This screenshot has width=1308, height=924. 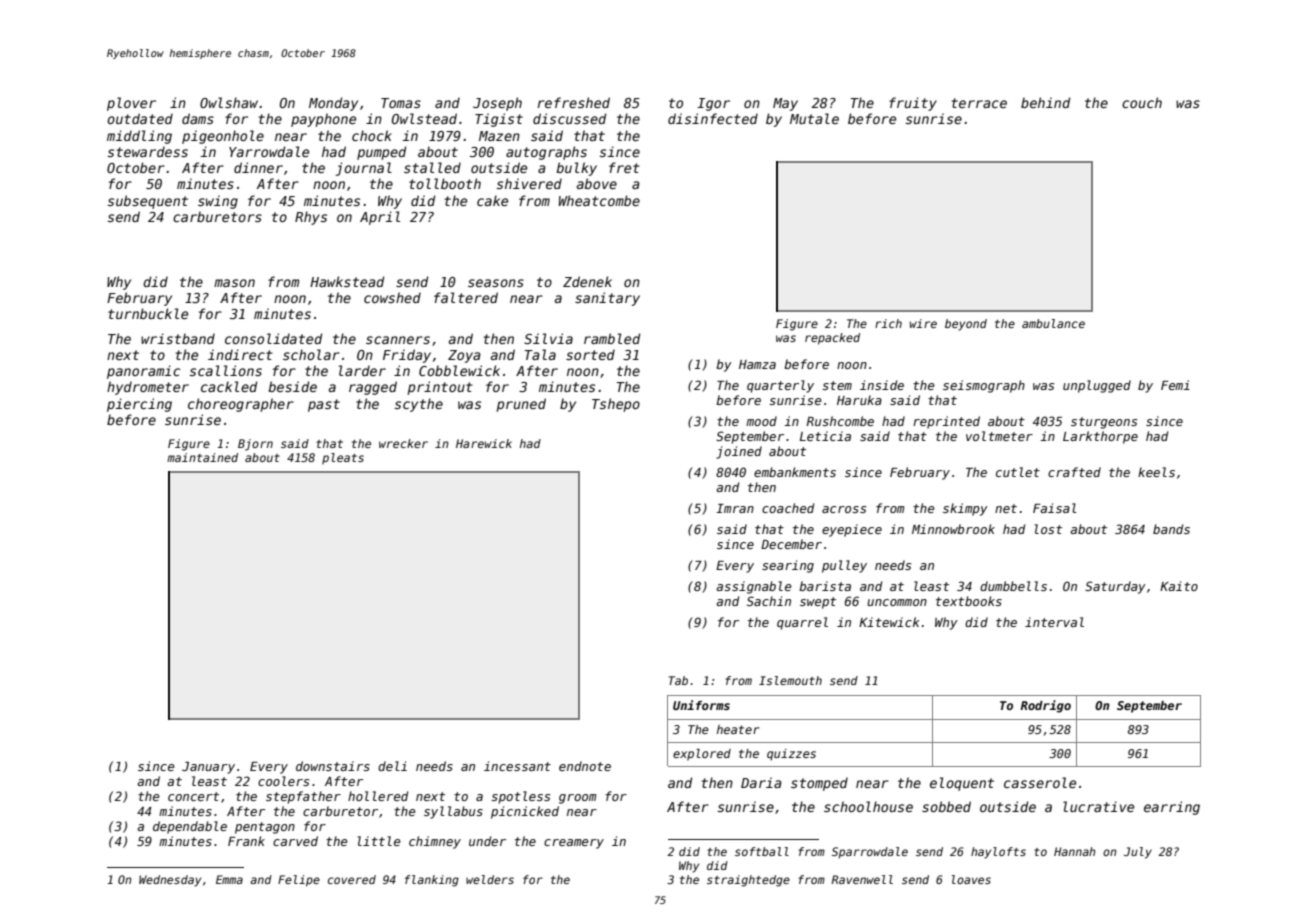 I want to click on Wednesday, so click(x=170, y=881).
